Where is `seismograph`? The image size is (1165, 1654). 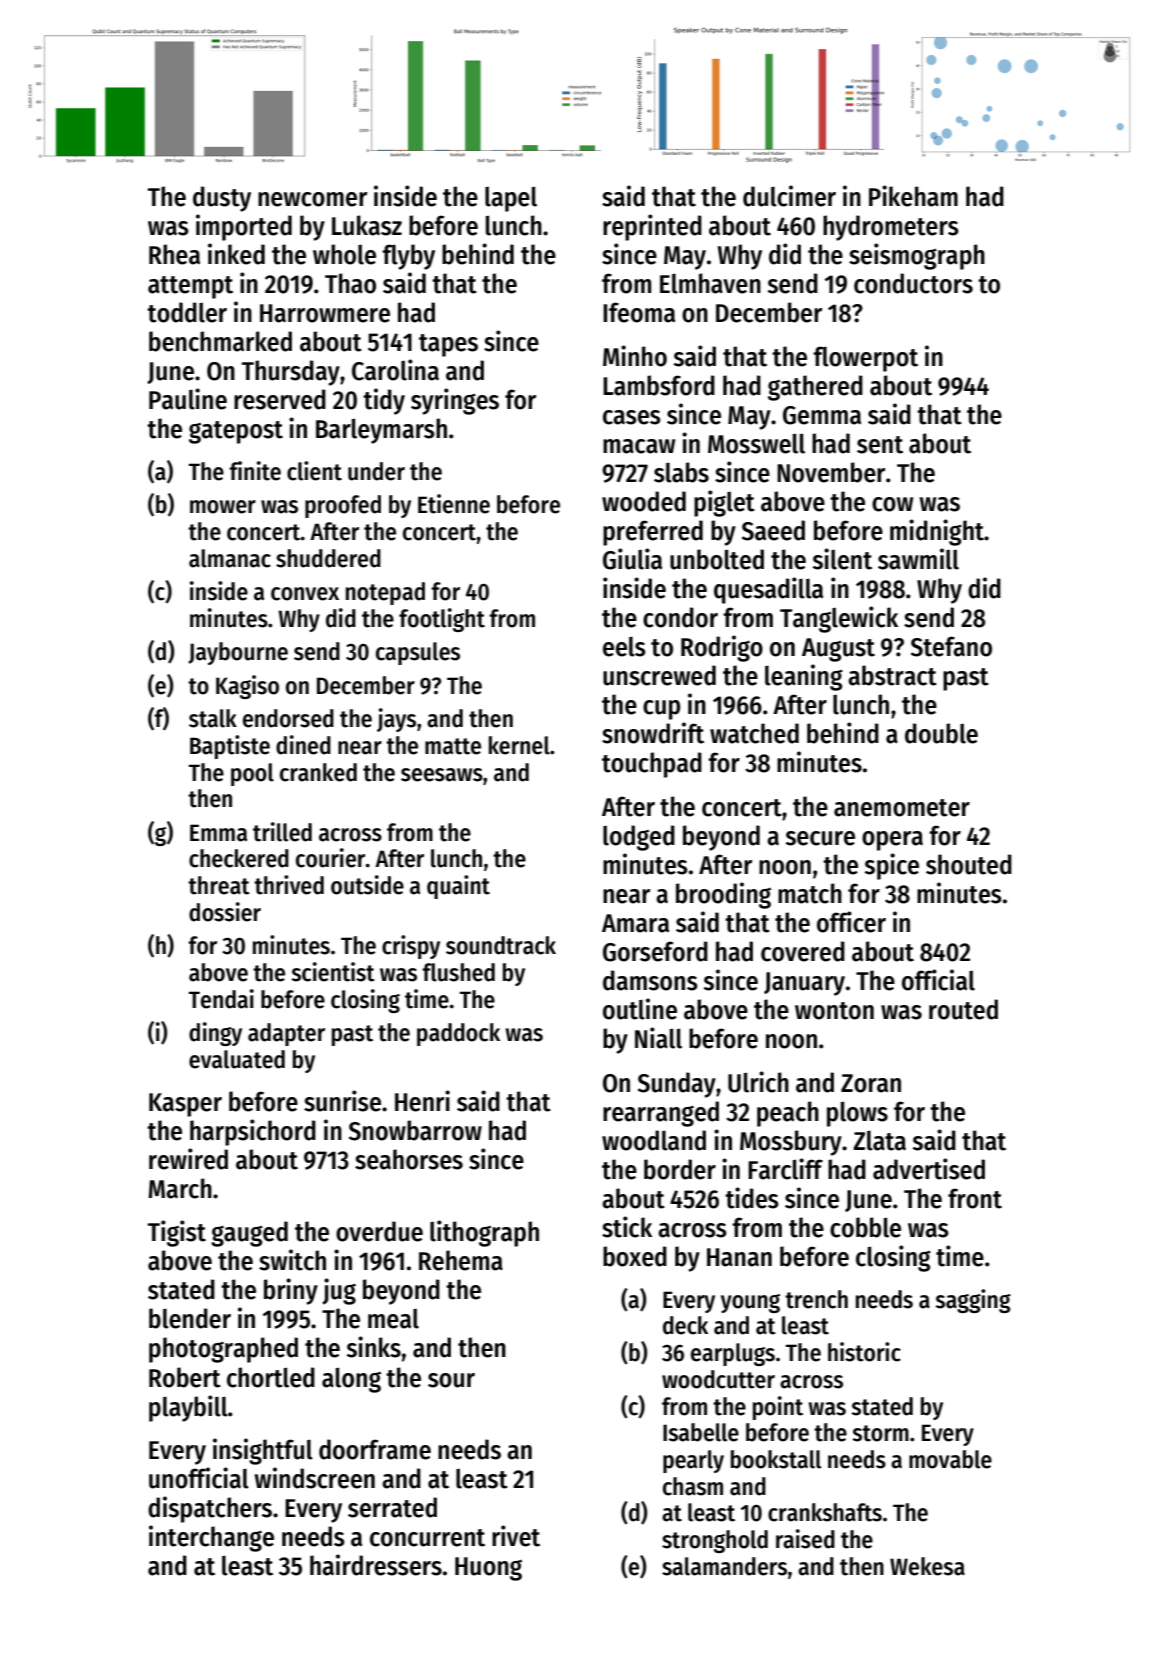 seismograph is located at coordinates (917, 256).
